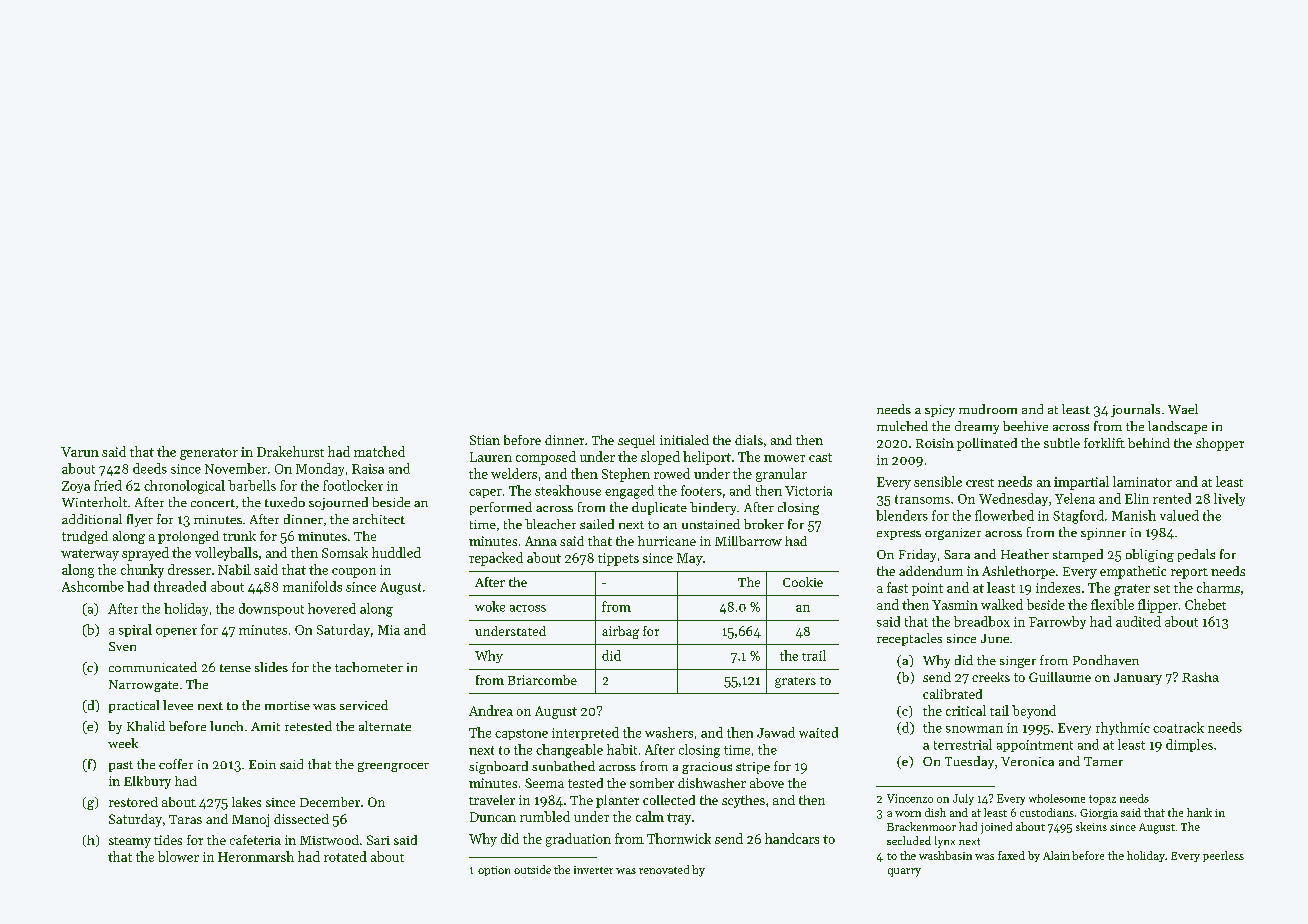  I want to click on Wael, so click(1183, 409).
